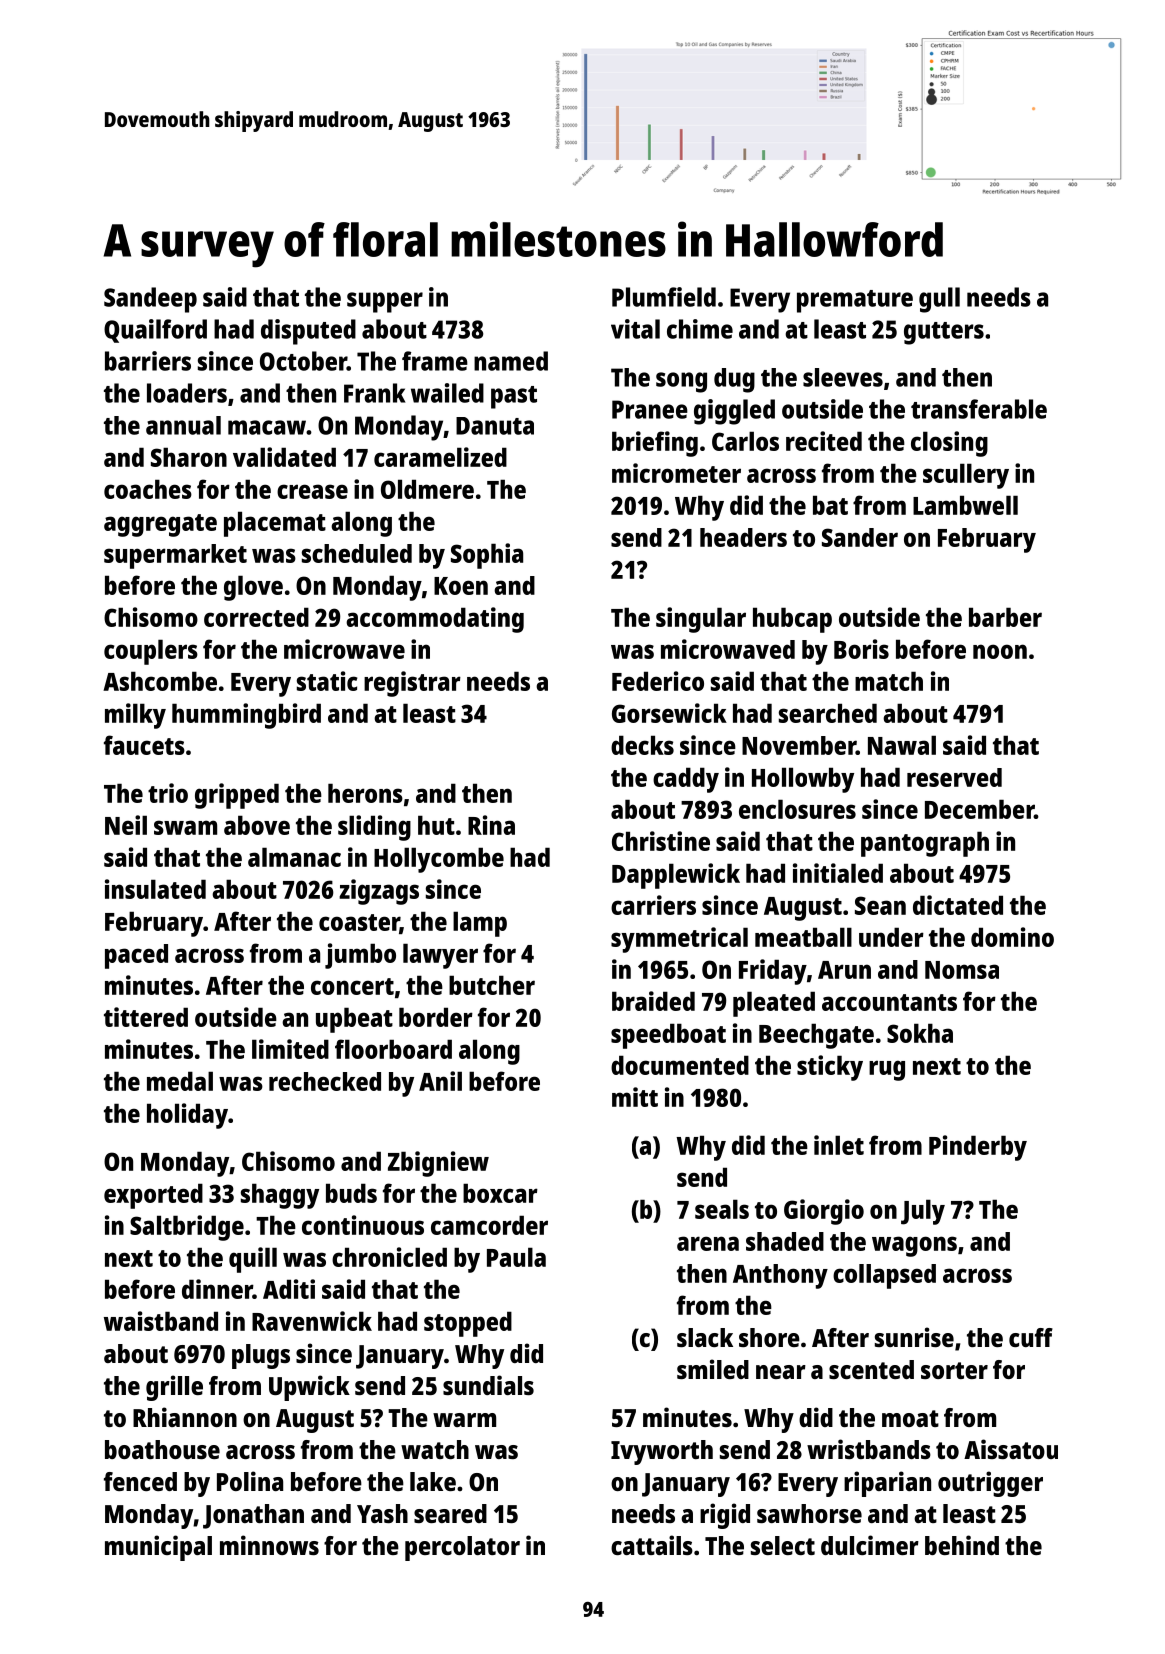  I want to click on Ivyworth, so click(662, 1452).
